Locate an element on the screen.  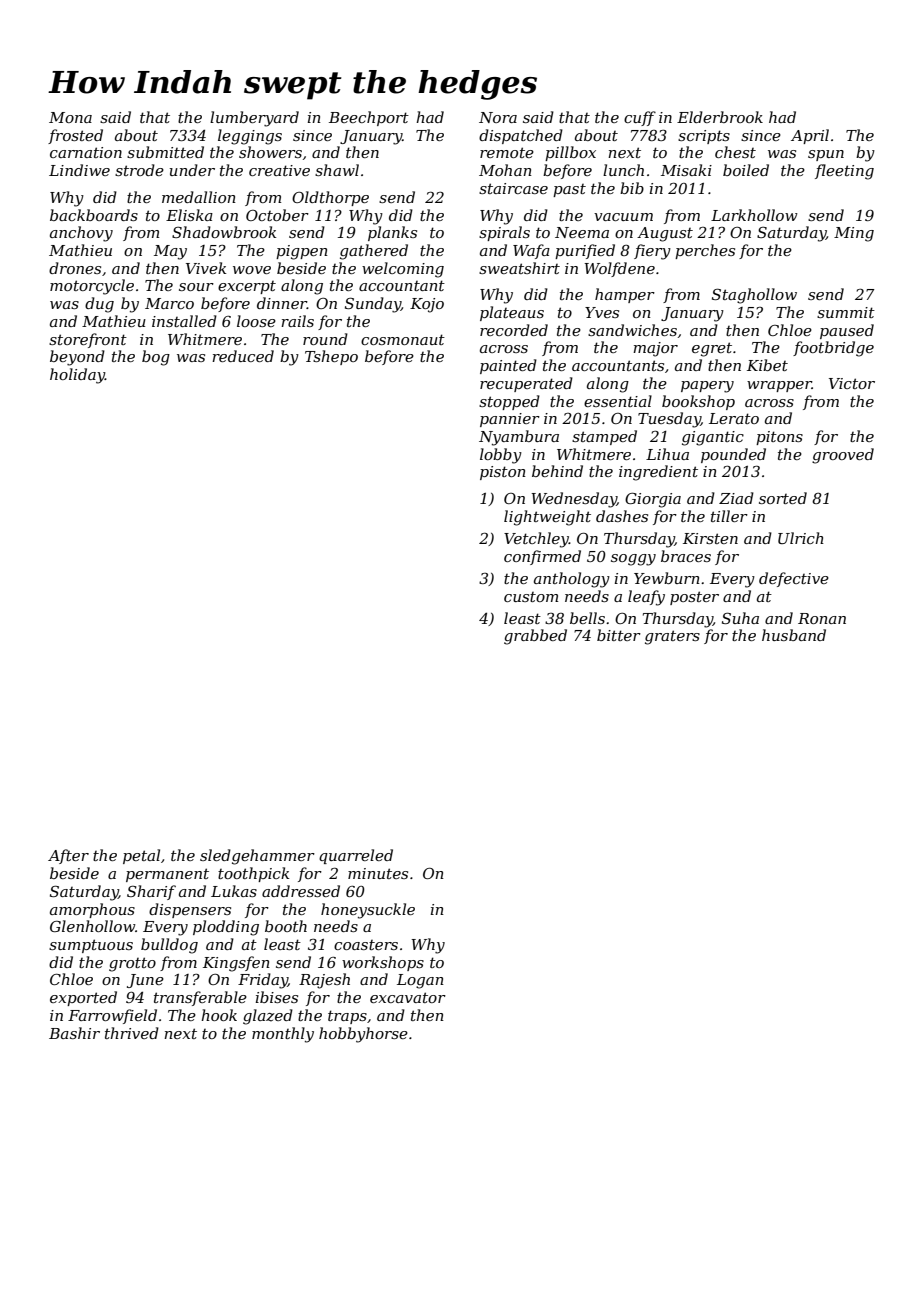
custom is located at coordinates (531, 597).
